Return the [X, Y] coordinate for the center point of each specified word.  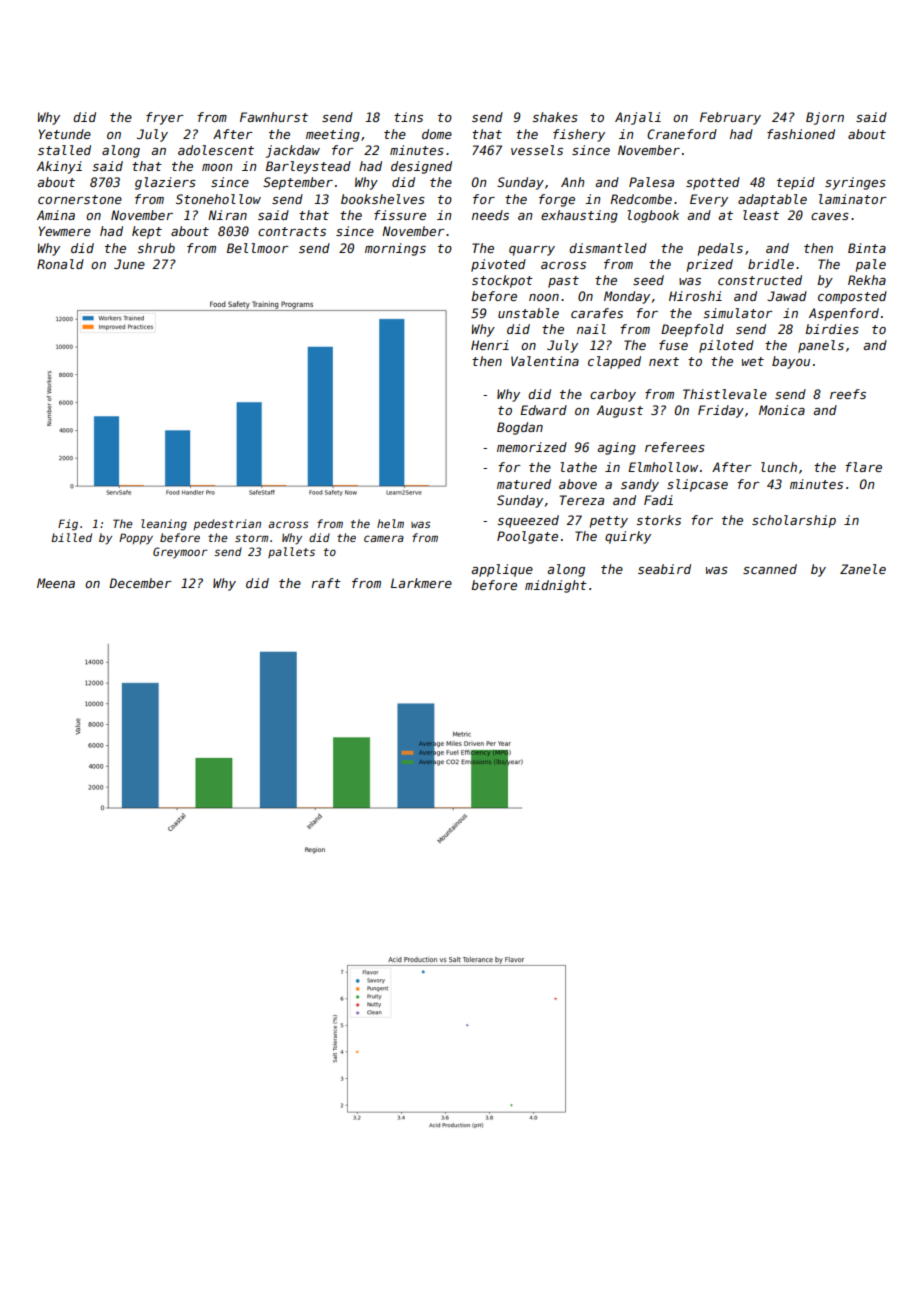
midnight [556, 586]
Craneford [682, 134]
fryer [165, 118]
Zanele [863, 569]
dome [437, 134]
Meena [56, 583]
